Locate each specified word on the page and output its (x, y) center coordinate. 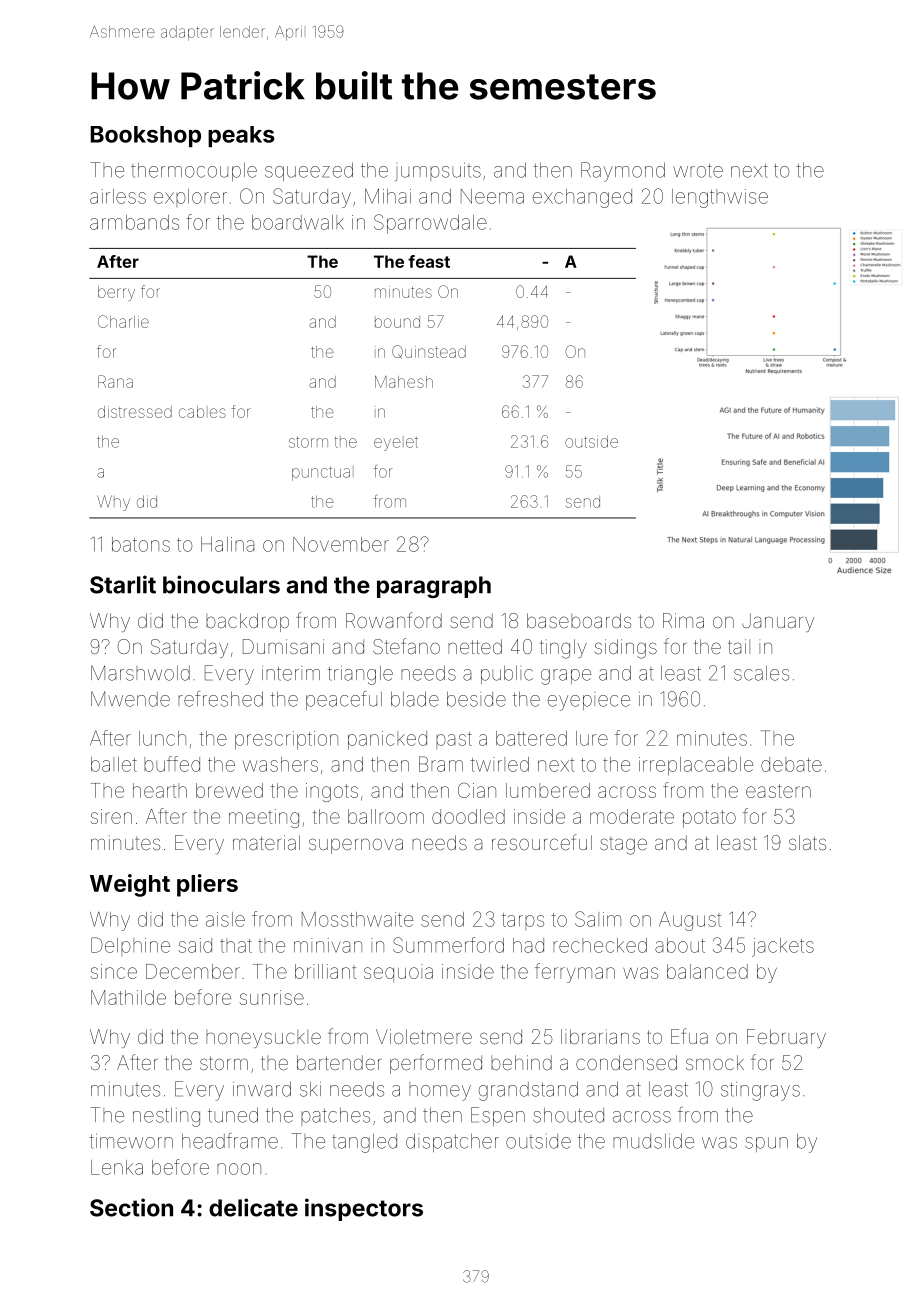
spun (766, 1144)
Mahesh (404, 381)
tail (739, 646)
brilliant (325, 971)
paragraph (434, 587)
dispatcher (452, 1142)
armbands (134, 222)
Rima (683, 620)
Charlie (123, 321)
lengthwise (720, 198)
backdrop (247, 622)
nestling (166, 1117)
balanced (707, 971)
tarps (523, 921)
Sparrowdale (430, 224)
